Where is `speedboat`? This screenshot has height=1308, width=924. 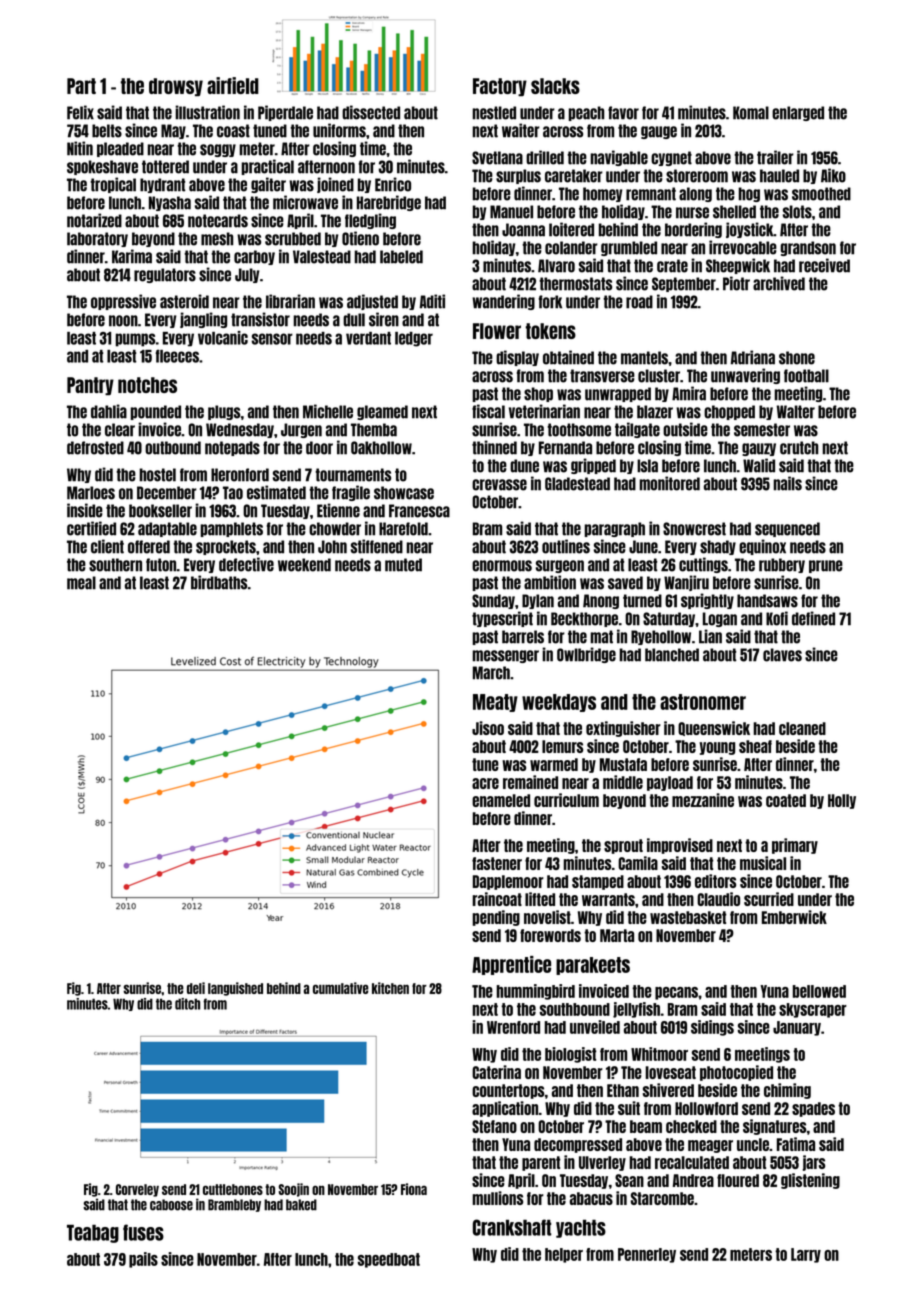 speedboat is located at coordinates (389, 1260).
